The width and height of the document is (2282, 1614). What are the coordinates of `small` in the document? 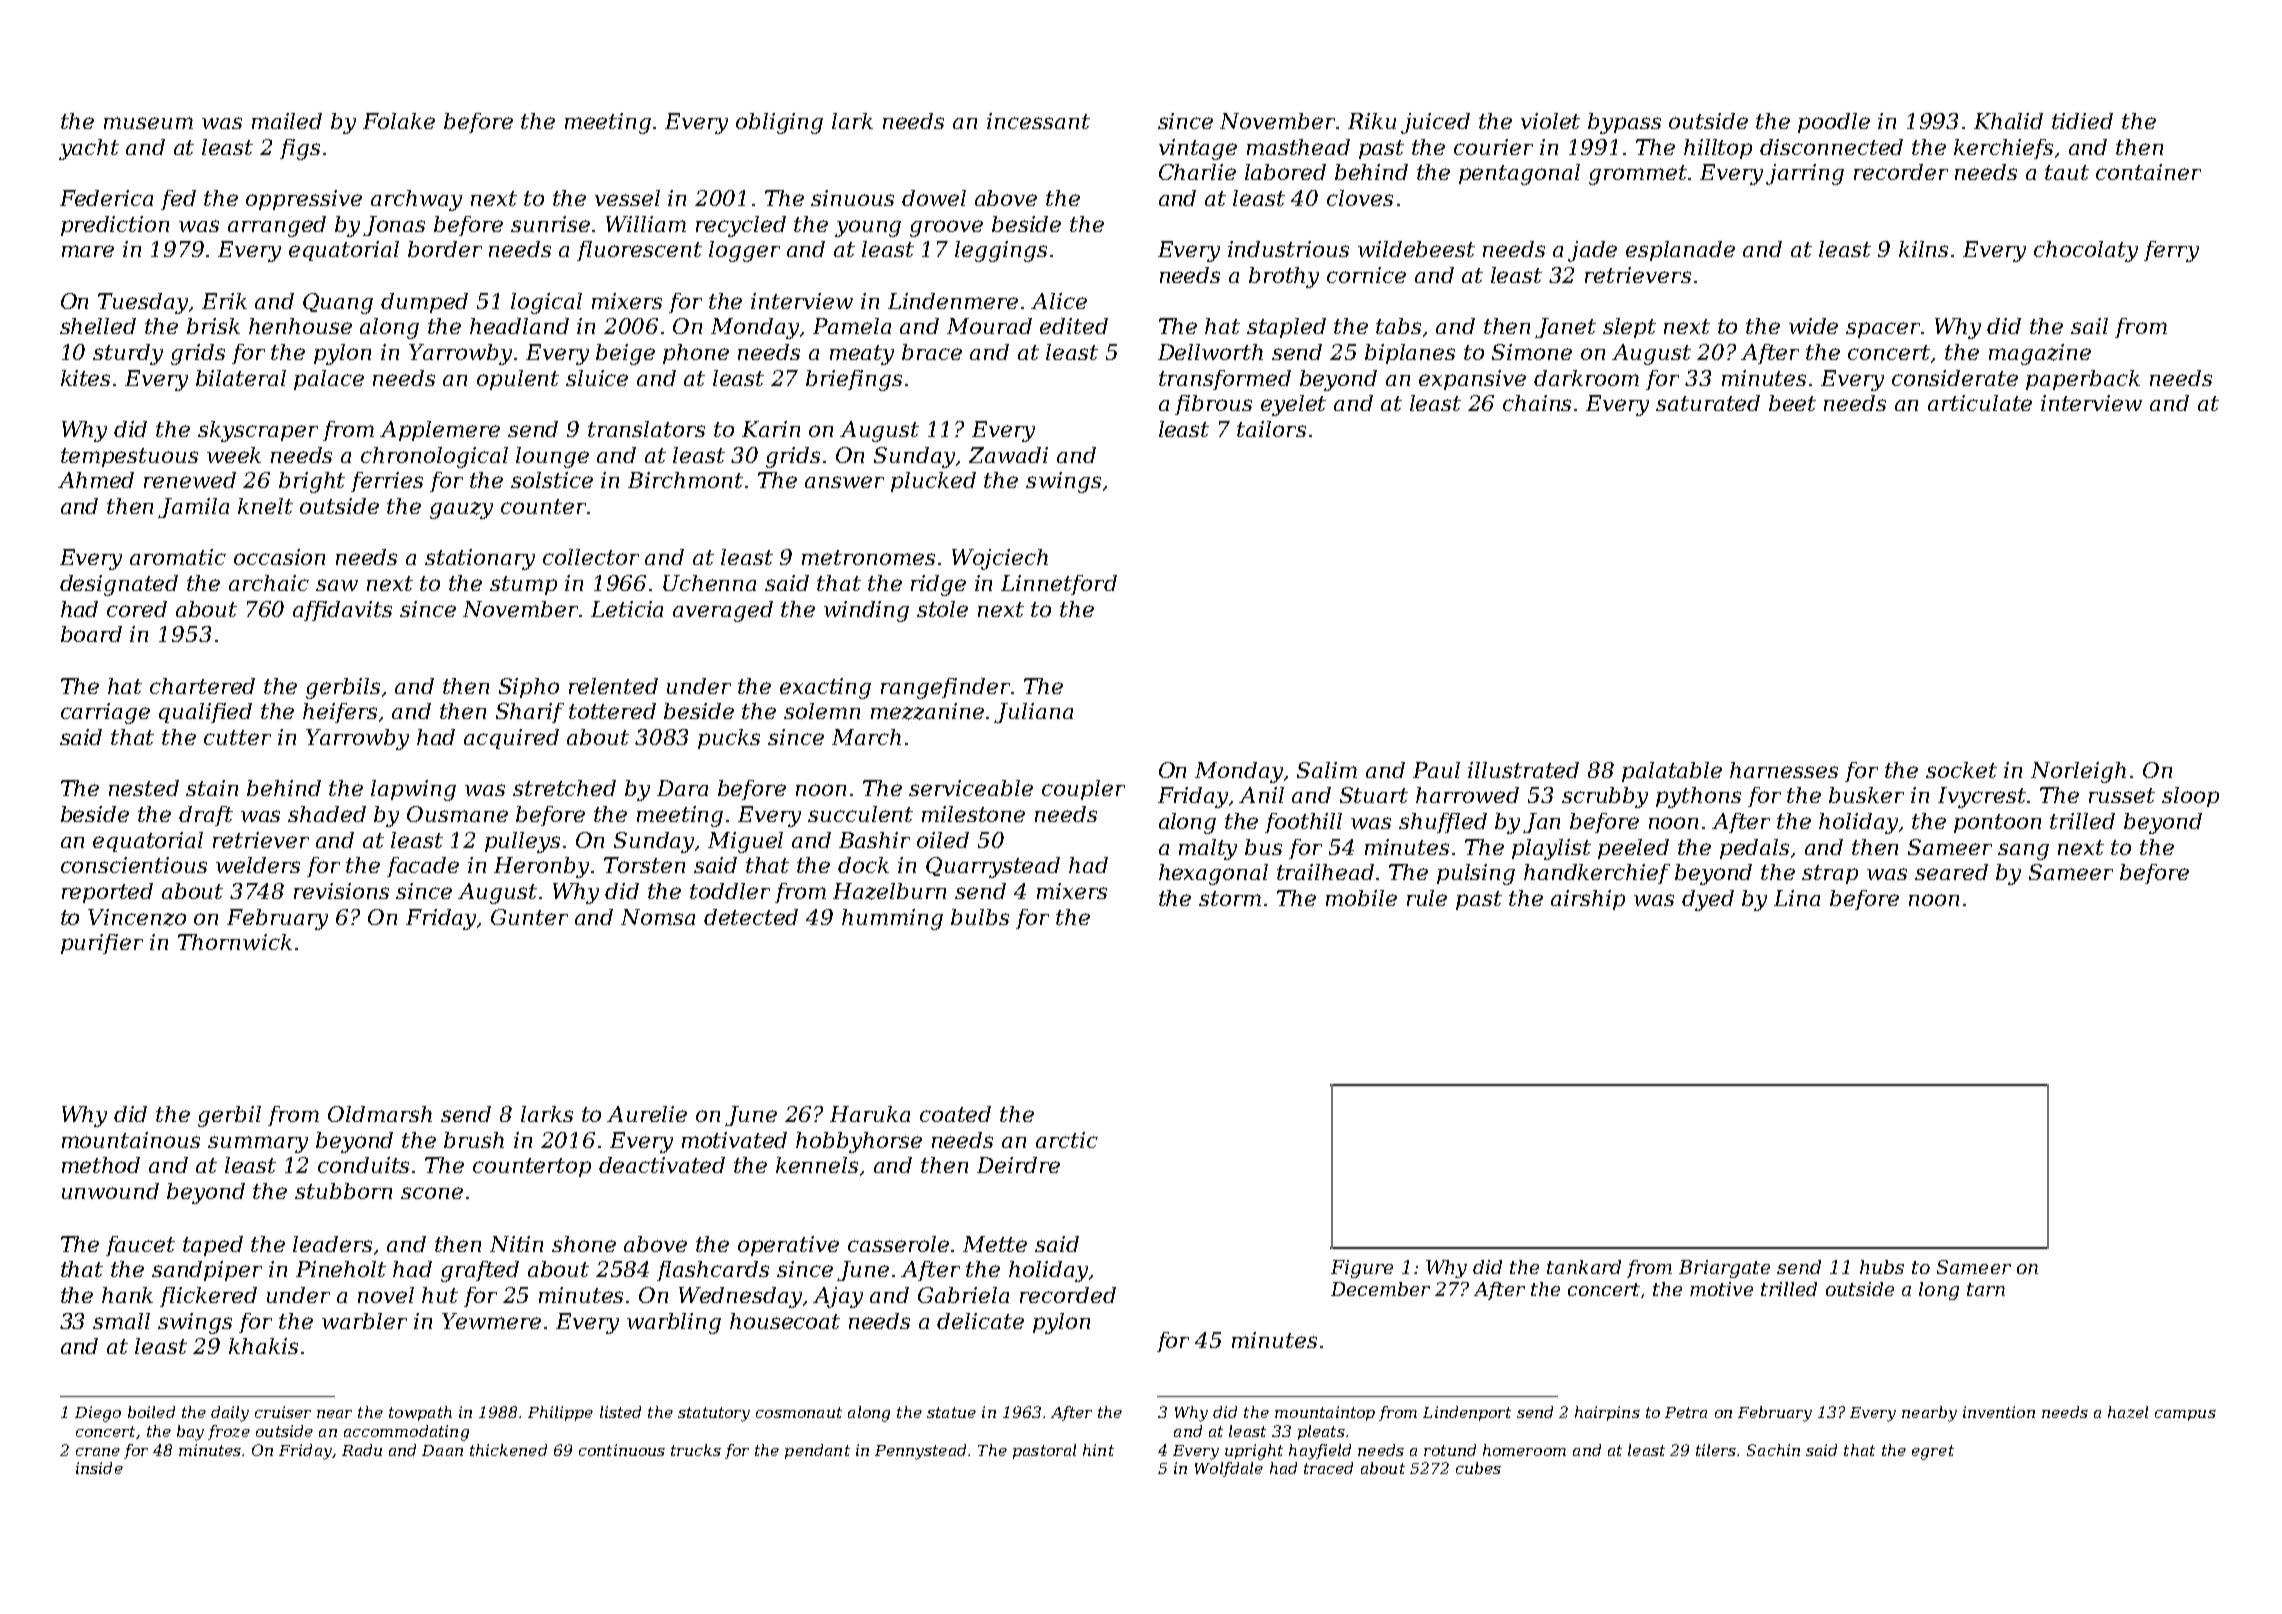 It's located at (121, 1321).
